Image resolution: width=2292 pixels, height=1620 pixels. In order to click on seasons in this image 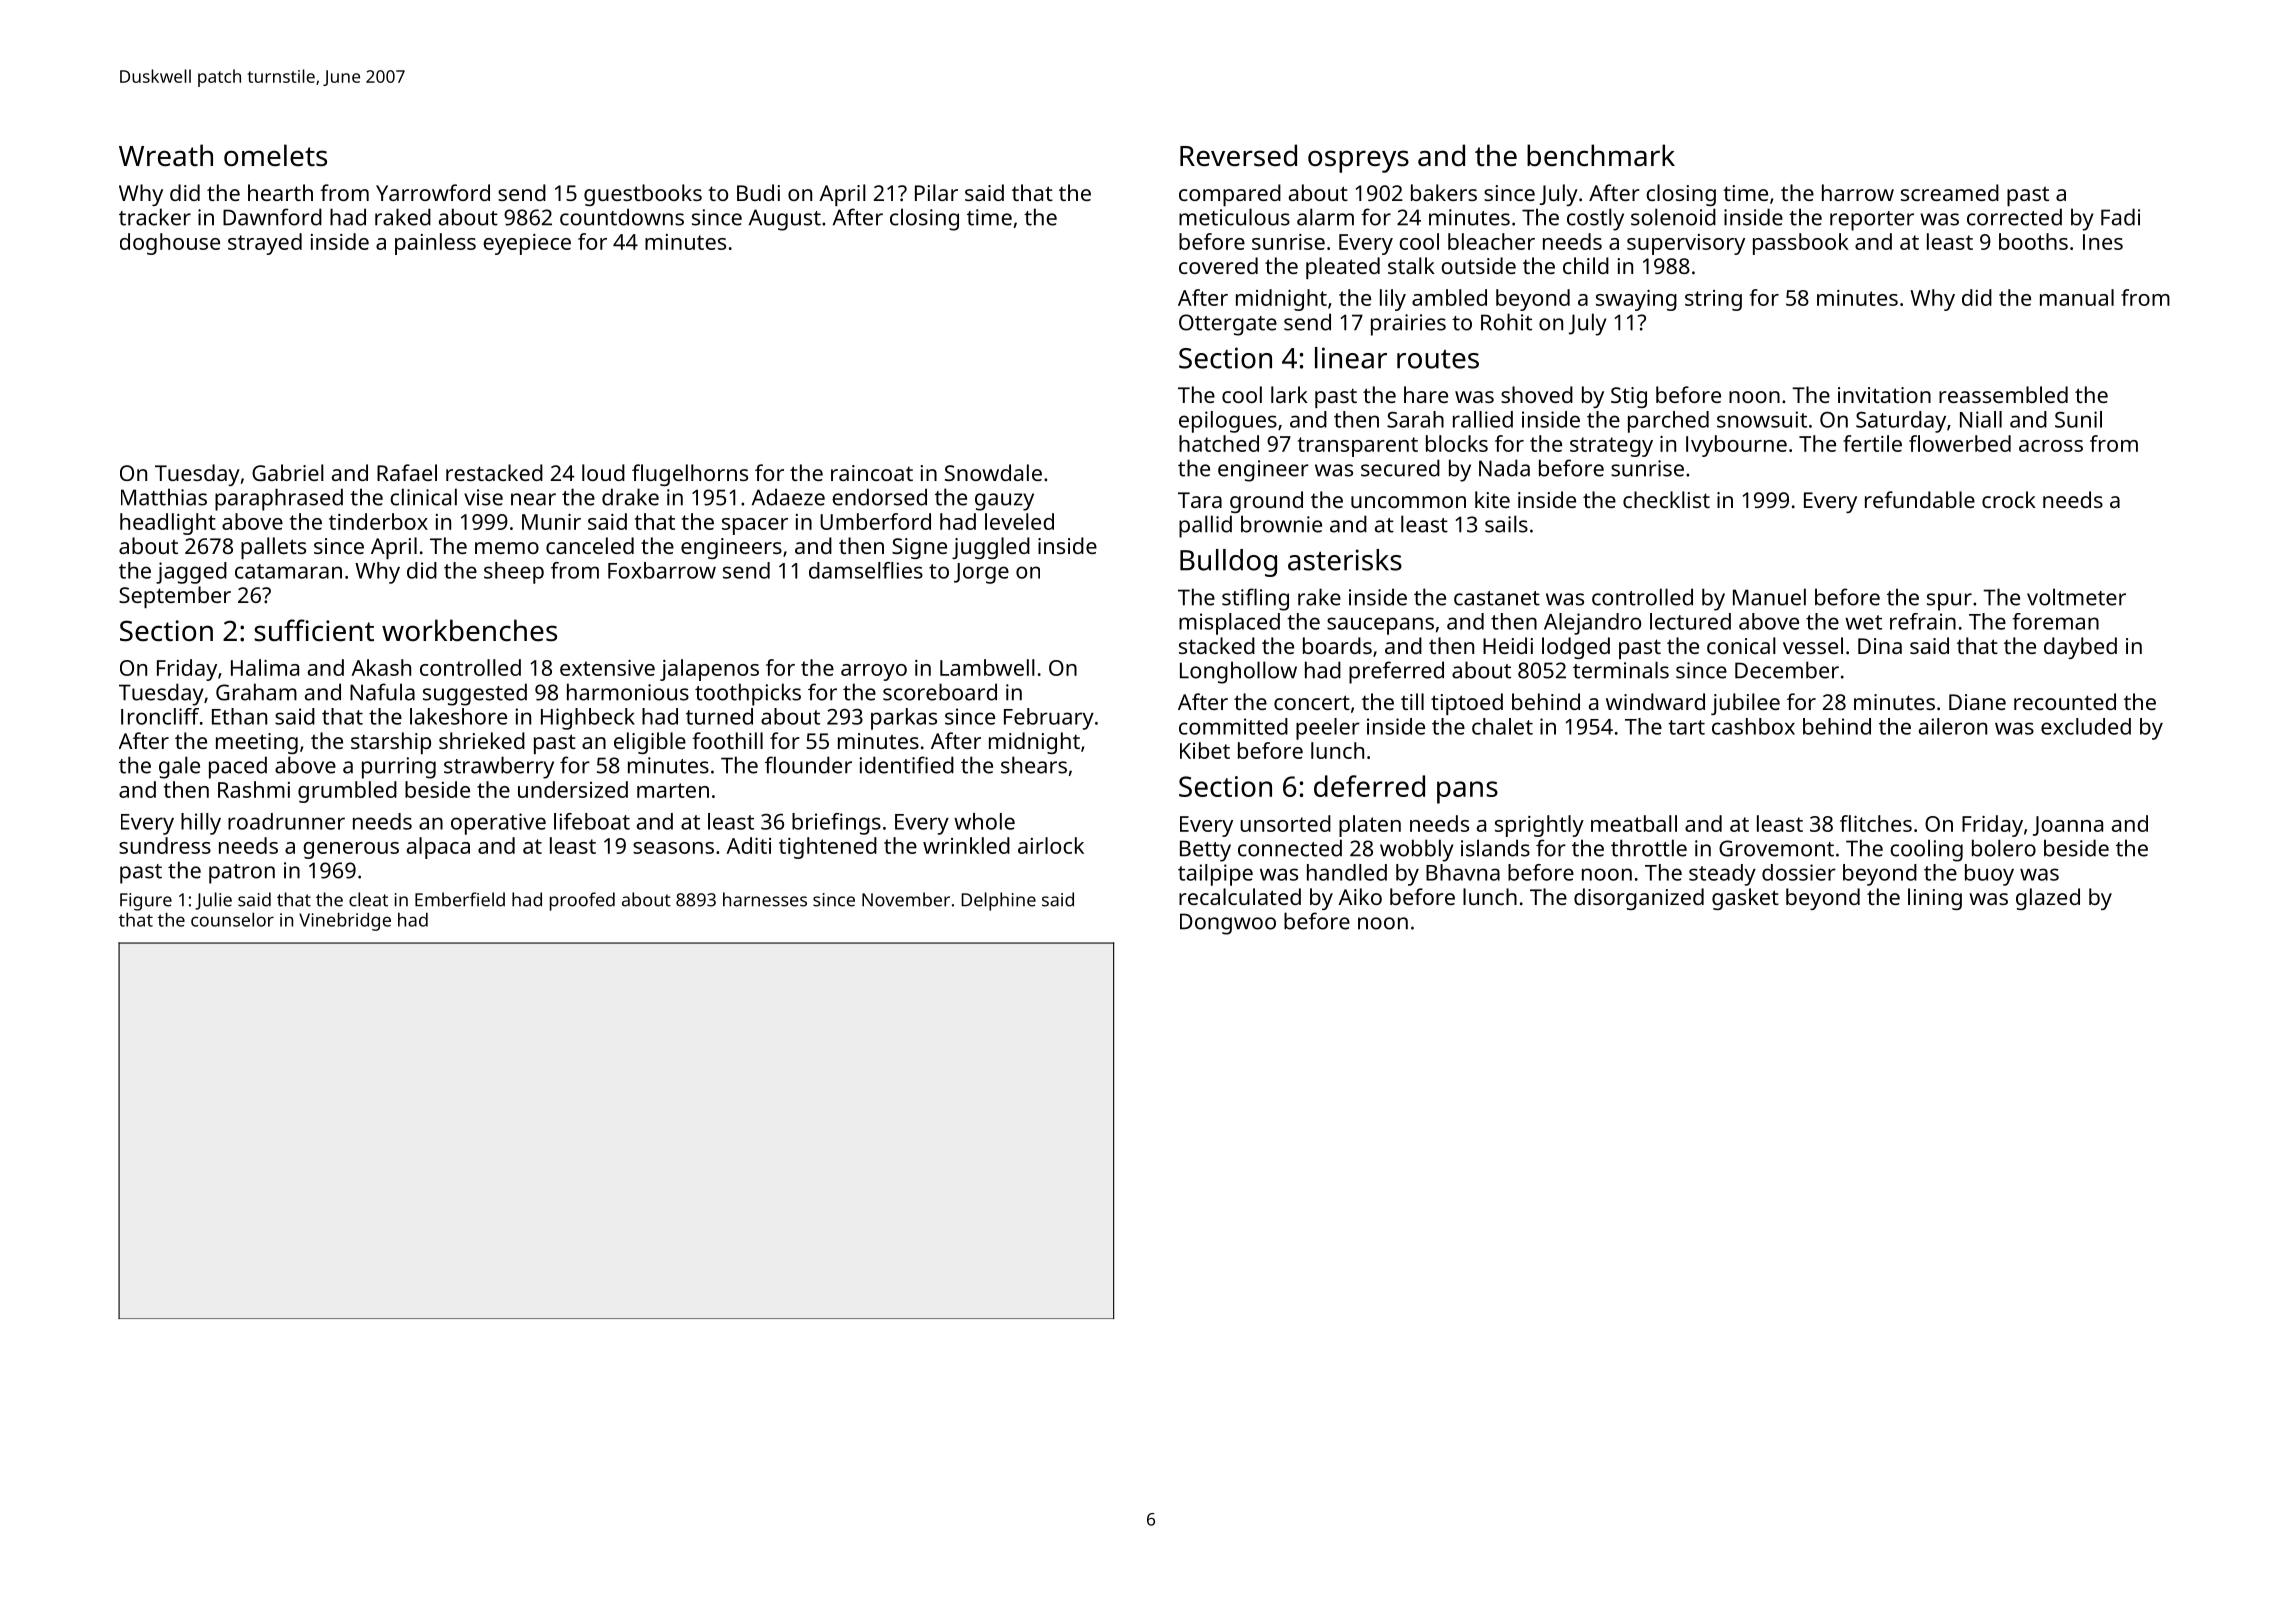, I will do `click(673, 848)`.
